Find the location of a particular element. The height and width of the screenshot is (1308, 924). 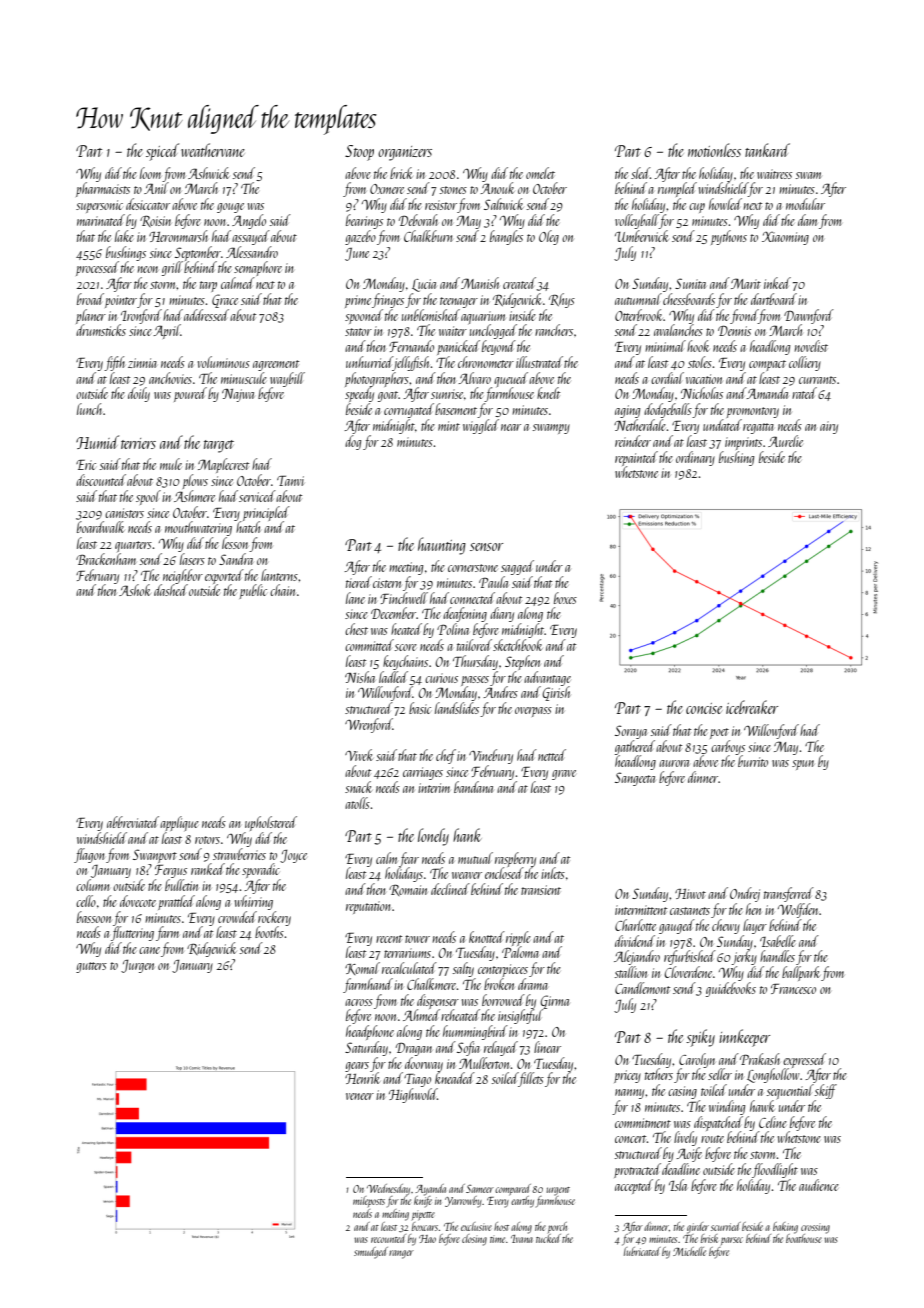

dog is located at coordinates (353, 442).
